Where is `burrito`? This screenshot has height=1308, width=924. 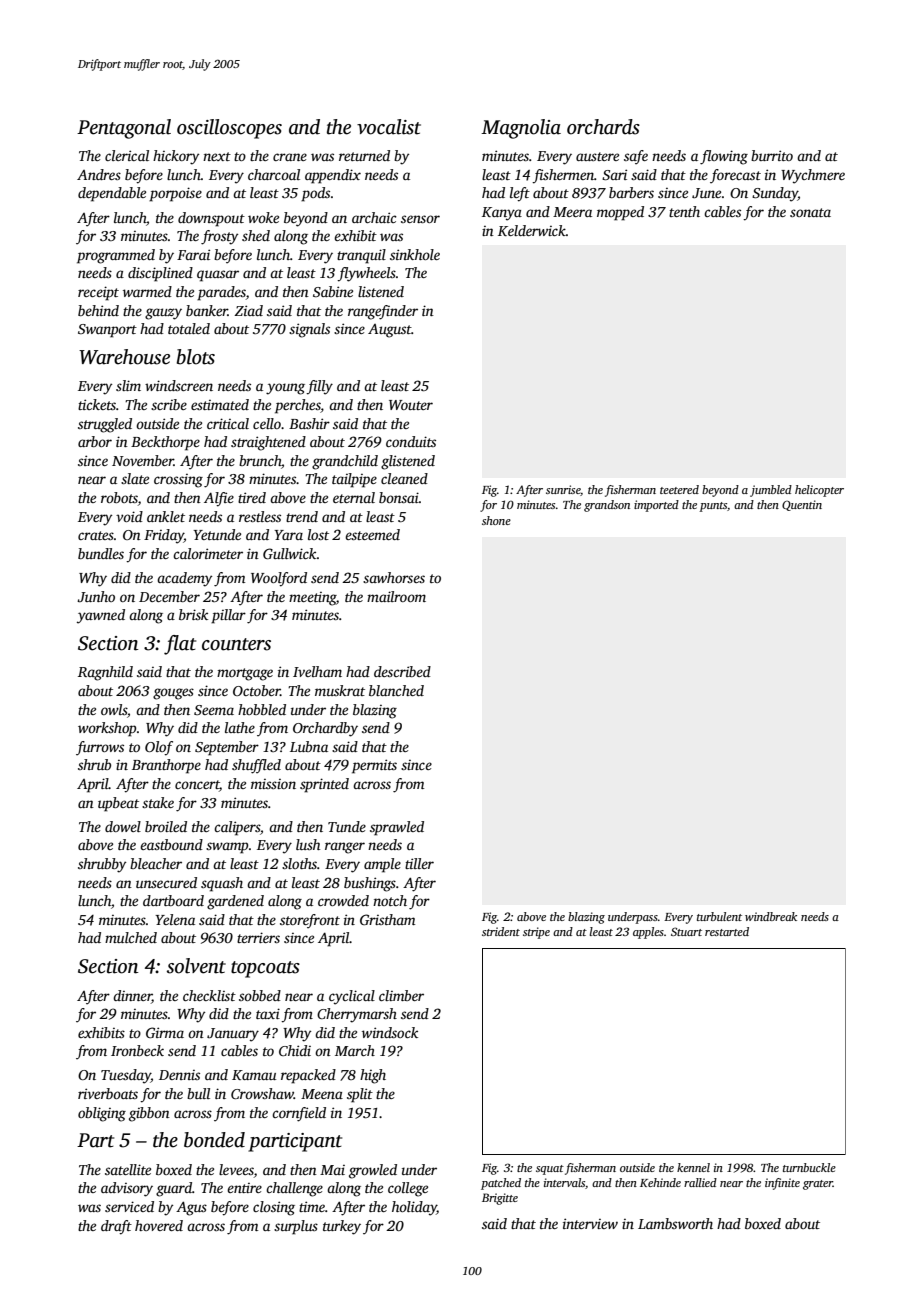 burrito is located at coordinates (772, 155).
